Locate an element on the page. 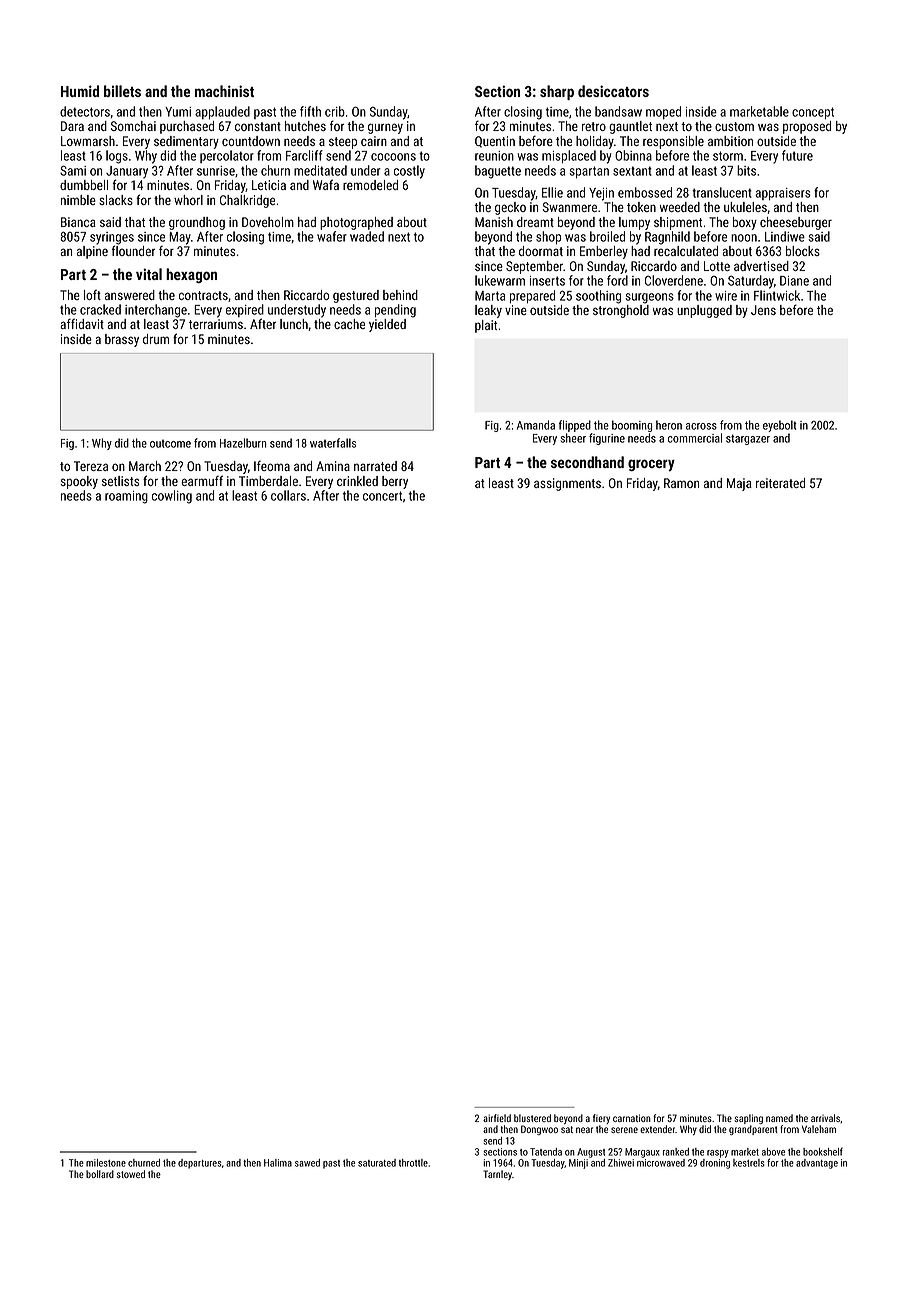 This image has width=908, height=1316. stowed is located at coordinates (131, 1174).
